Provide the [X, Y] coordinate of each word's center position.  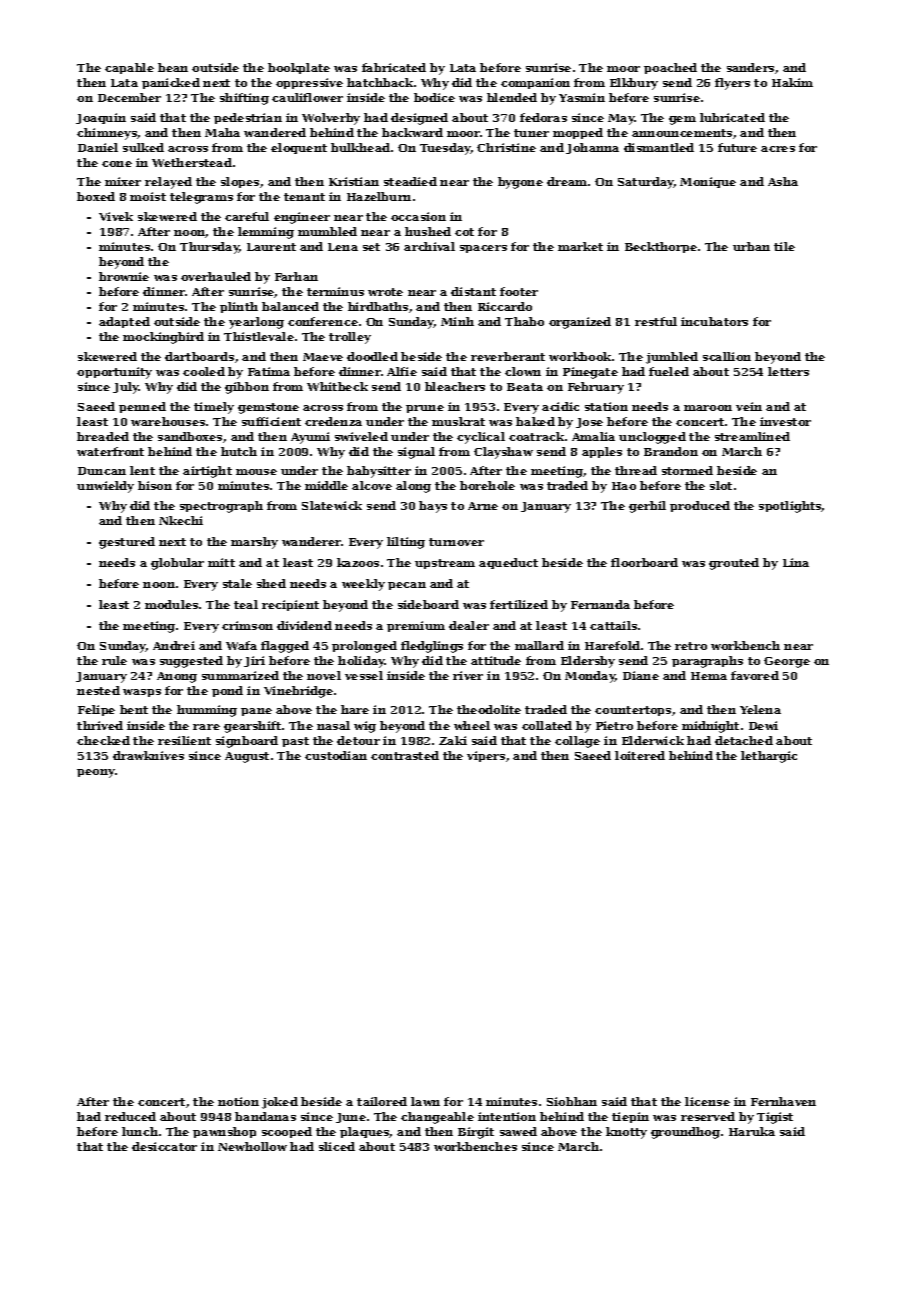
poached [670, 68]
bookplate [299, 68]
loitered [640, 755]
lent [142, 470]
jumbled [672, 358]
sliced [337, 1146]
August [247, 757]
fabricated [394, 67]
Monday [590, 677]
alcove [372, 485]
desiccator [164, 1146]
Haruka [752, 1131]
